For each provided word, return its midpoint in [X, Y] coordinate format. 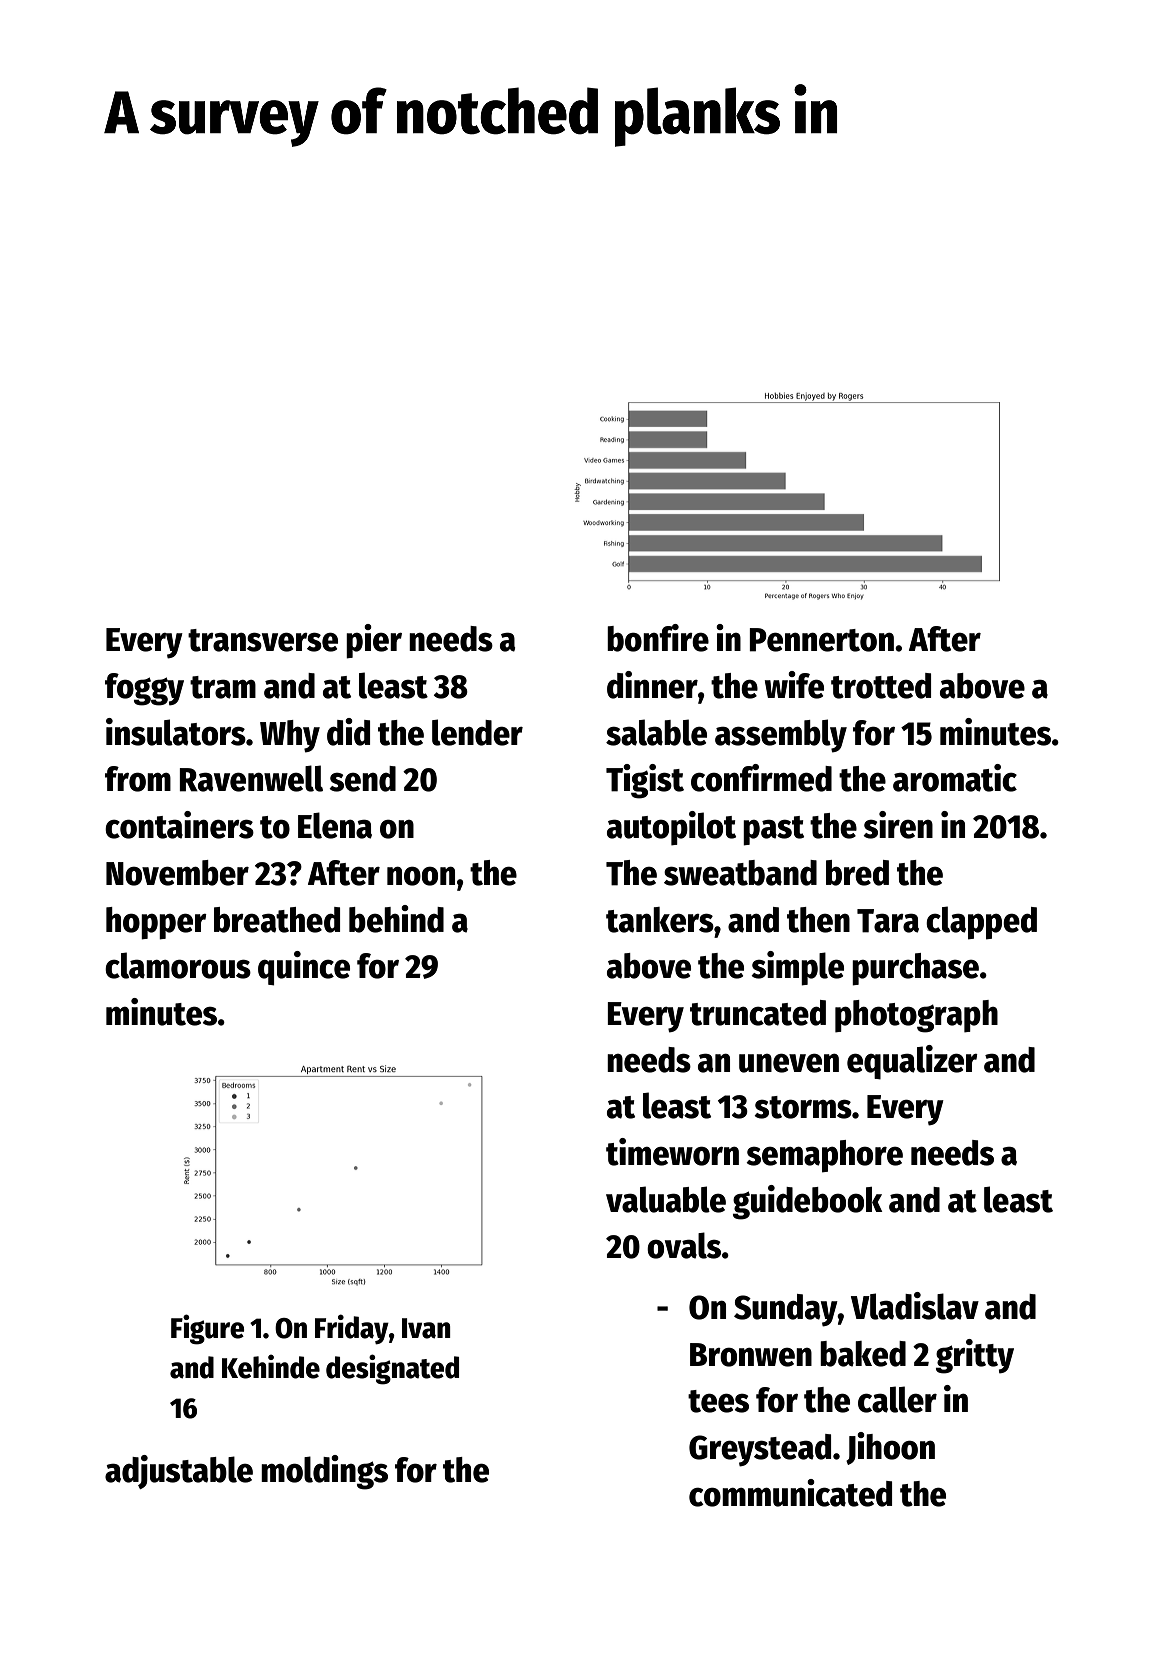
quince [304, 968]
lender [477, 732]
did [348, 732]
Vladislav [915, 1306]
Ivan [426, 1328]
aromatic [955, 778]
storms [803, 1107]
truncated [758, 1013]
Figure [207, 1329]
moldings [324, 1472]
